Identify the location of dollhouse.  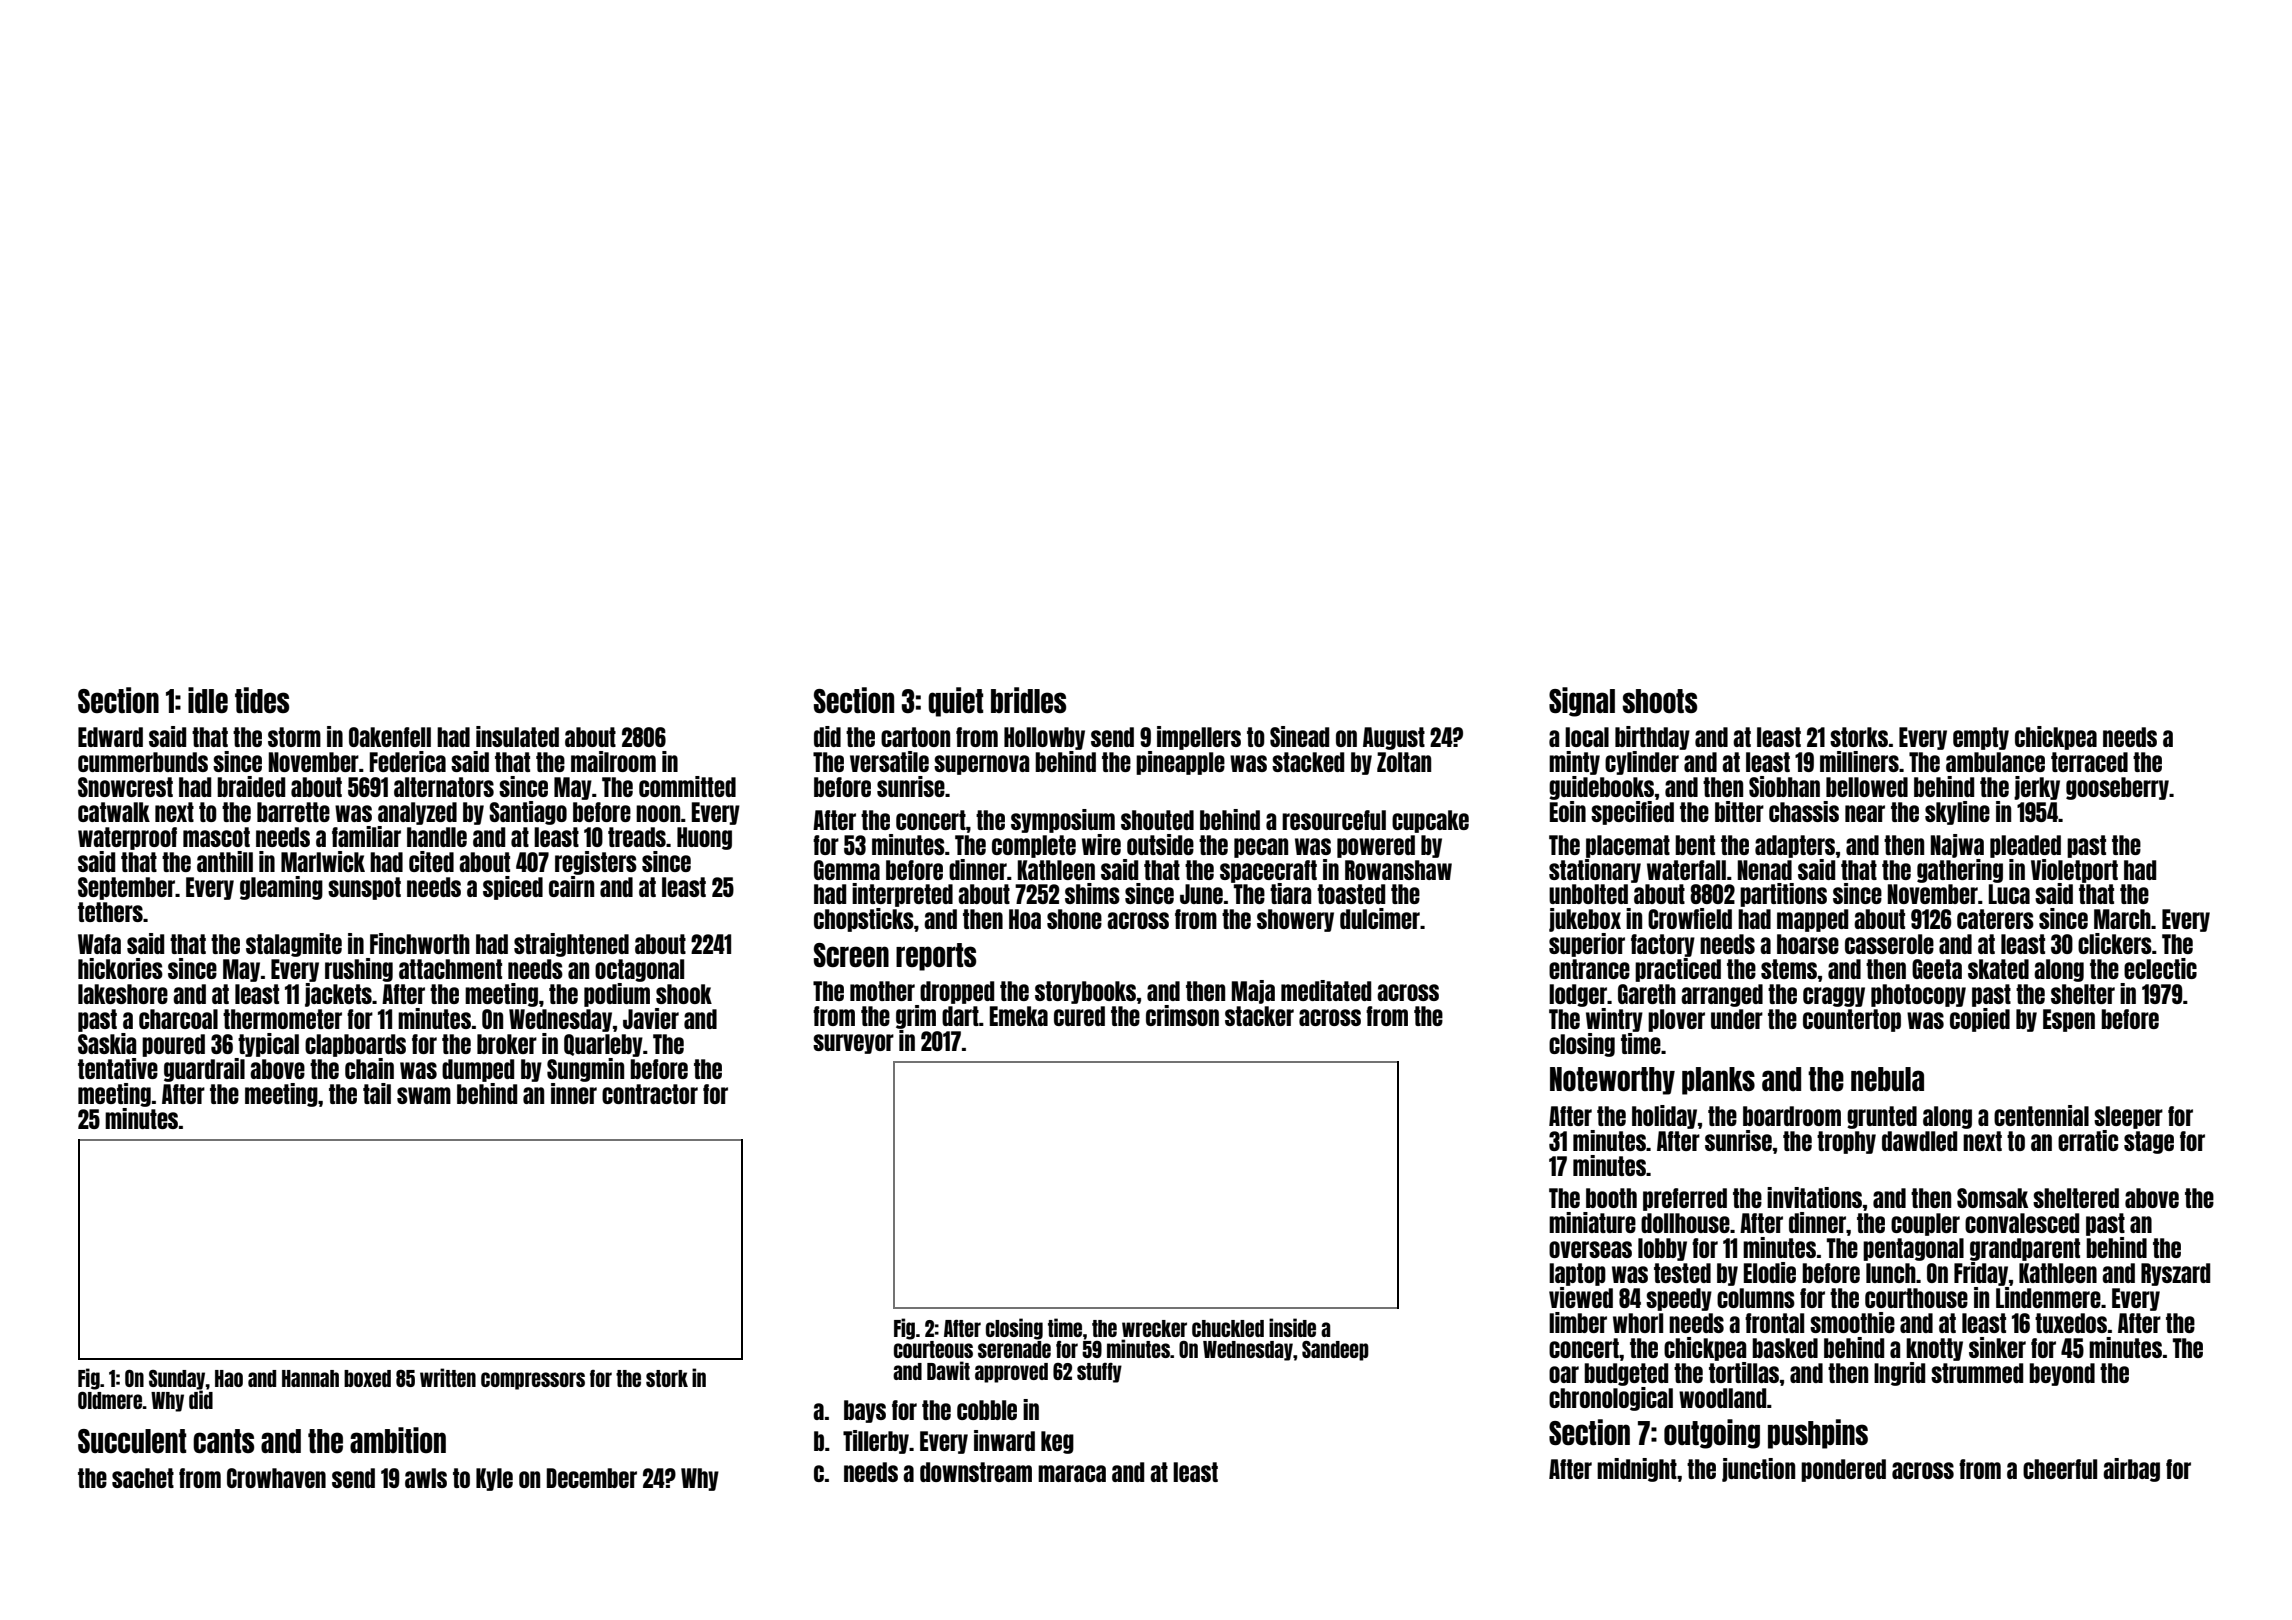
(1685, 1223).
